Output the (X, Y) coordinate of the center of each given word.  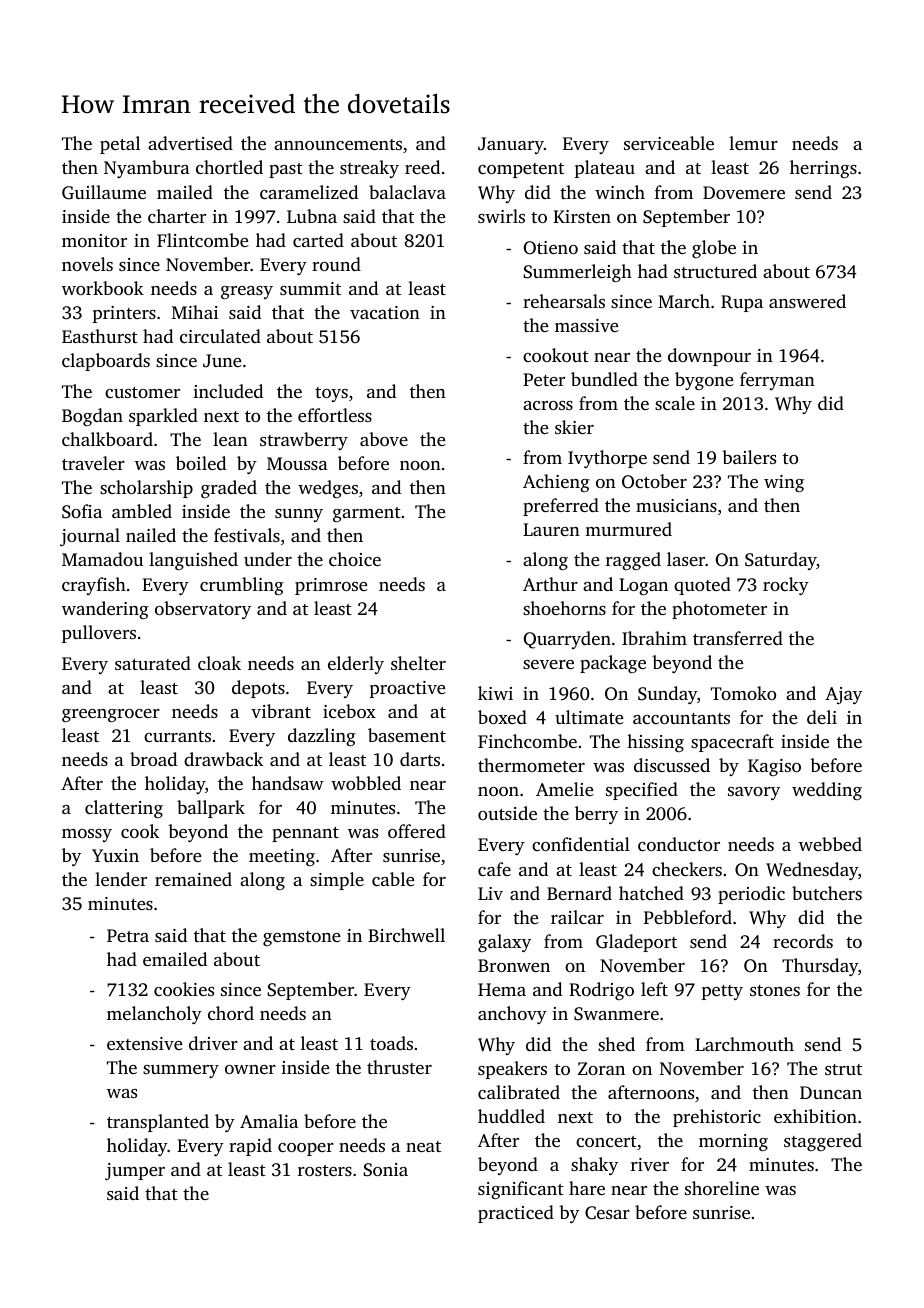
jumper (135, 1171)
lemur (753, 143)
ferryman (777, 381)
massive (586, 325)
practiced (516, 1214)
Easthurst (100, 336)
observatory (203, 610)
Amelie (564, 789)
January (511, 145)
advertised (190, 143)
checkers (687, 869)
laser (686, 559)
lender (121, 879)
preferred (561, 507)
